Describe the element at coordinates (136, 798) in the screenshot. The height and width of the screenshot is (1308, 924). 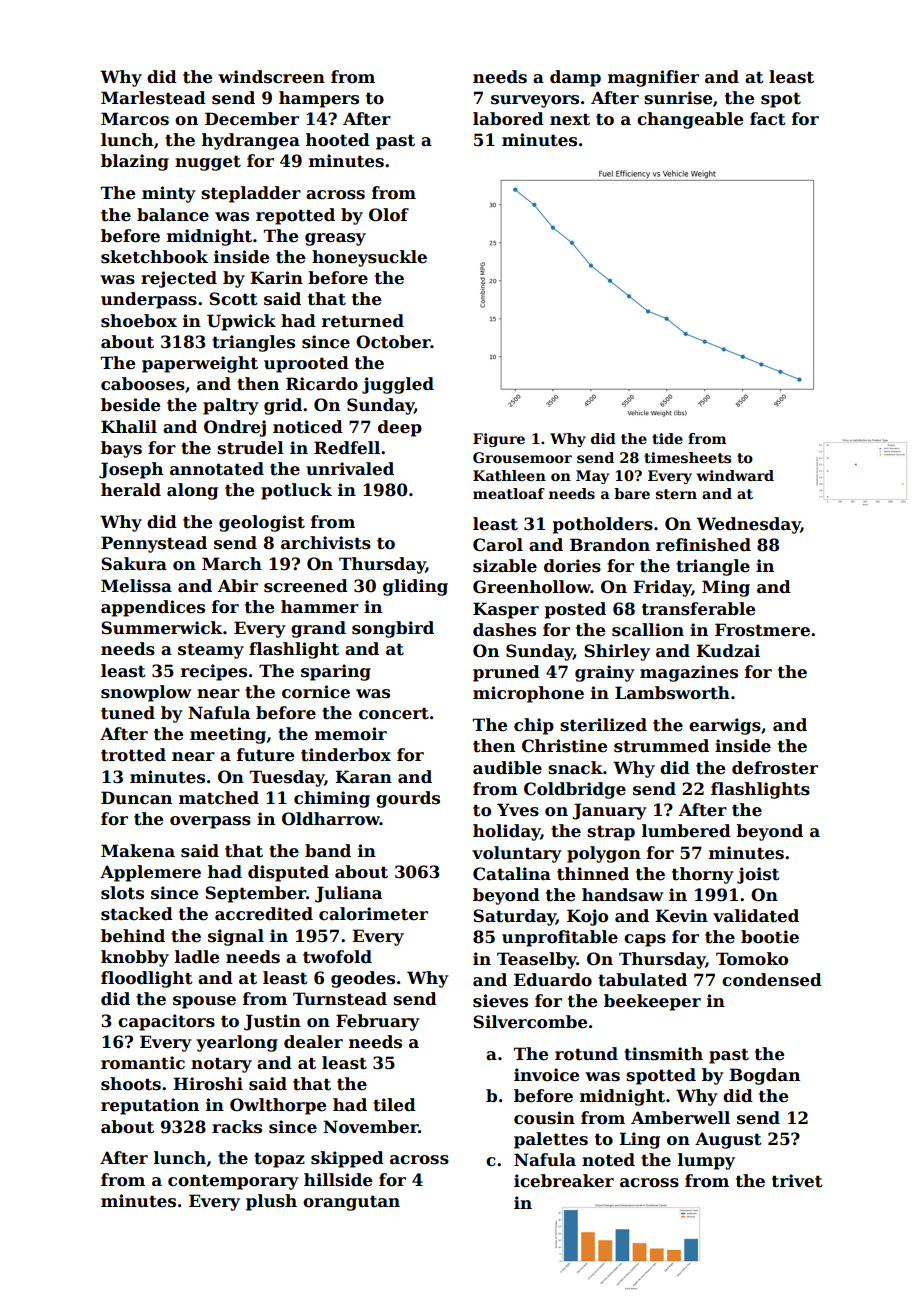
I see `Duncan` at that location.
